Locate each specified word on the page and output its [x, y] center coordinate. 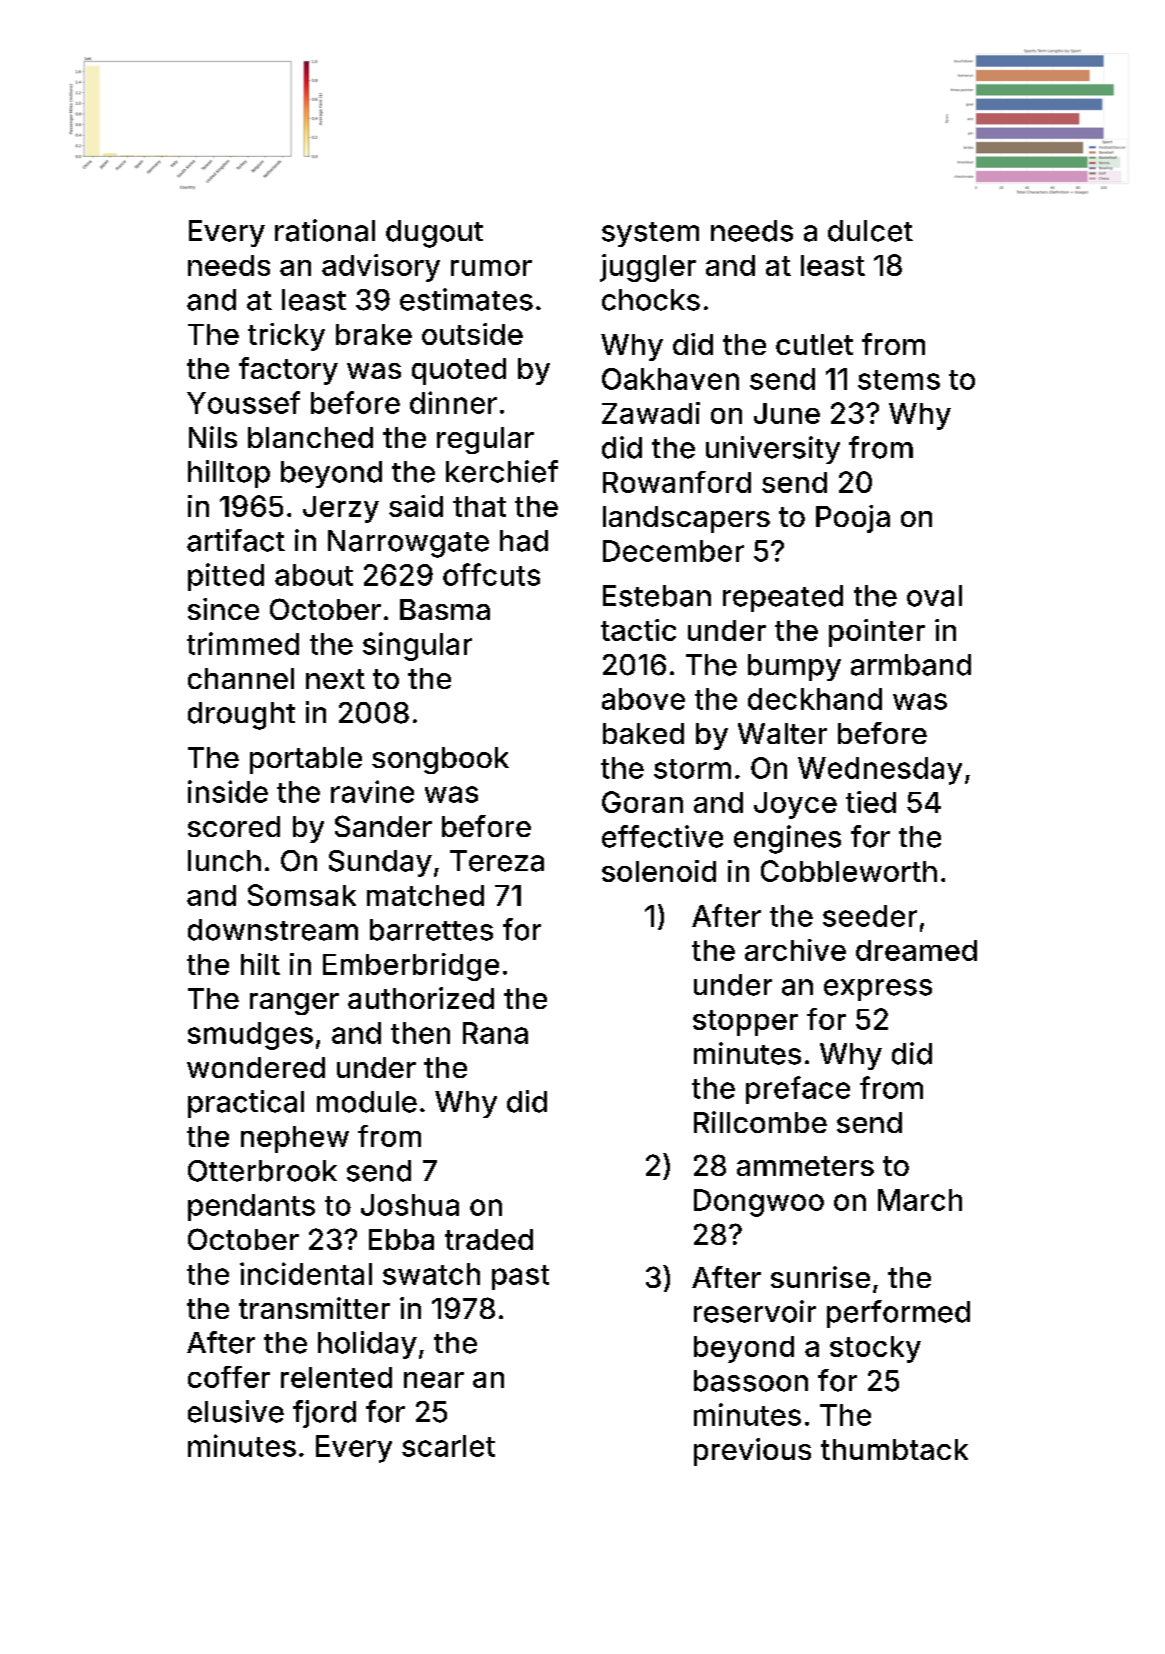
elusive [236, 1411]
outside [472, 334]
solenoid [659, 871]
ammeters [805, 1166]
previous [752, 1452]
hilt [260, 964]
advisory [381, 268]
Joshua [410, 1205]
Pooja [853, 519]
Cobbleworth [849, 871]
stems [899, 380]
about [314, 575]
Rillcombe [760, 1122]
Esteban [657, 596]
